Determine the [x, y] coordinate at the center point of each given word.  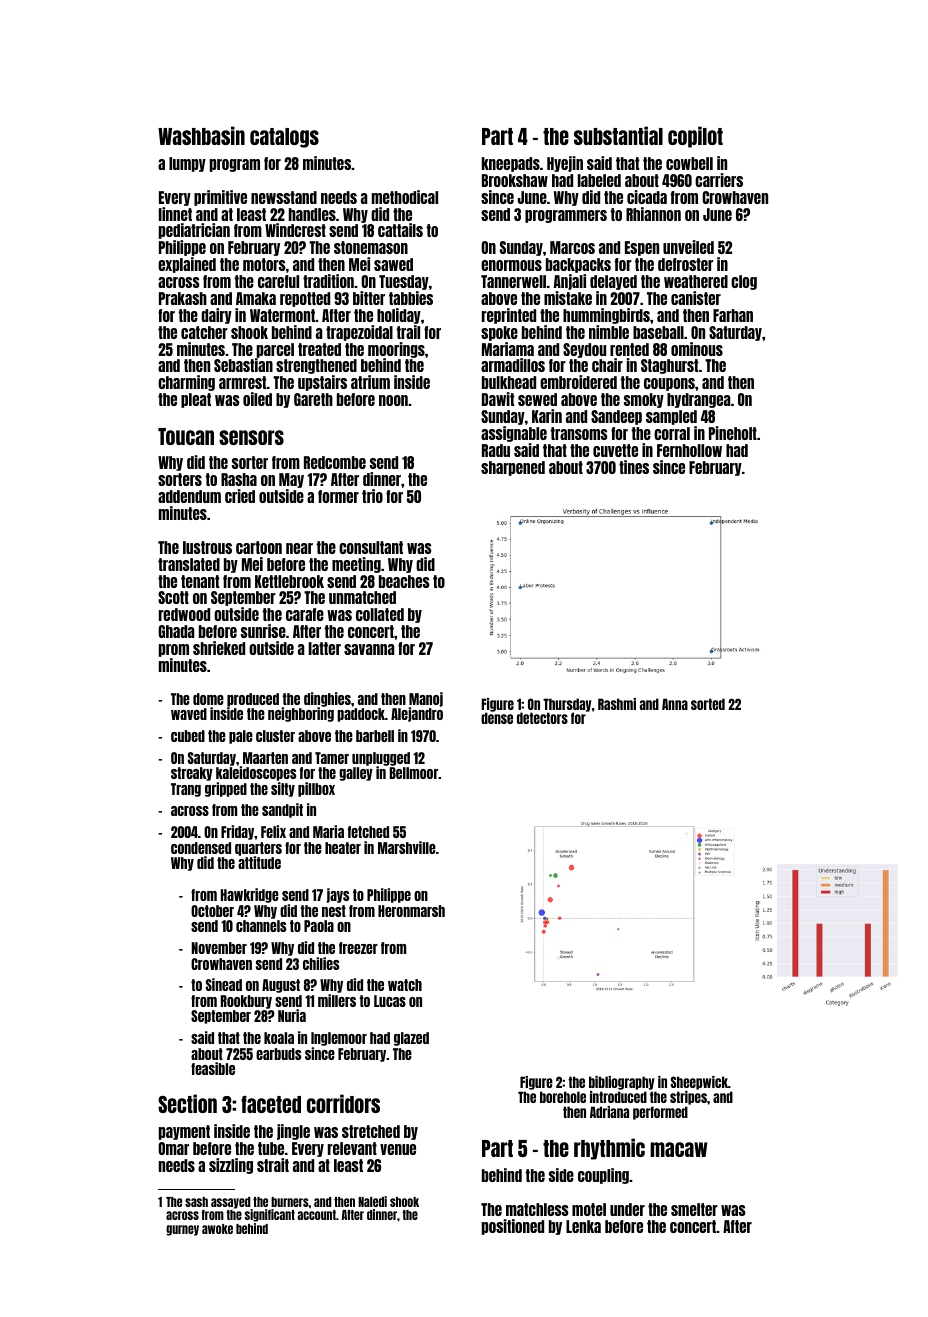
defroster [685, 264]
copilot [695, 137]
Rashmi [617, 704]
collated [380, 614]
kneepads [511, 164]
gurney [182, 1230]
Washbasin [201, 135]
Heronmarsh [411, 911]
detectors [542, 718]
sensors [251, 437]
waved [189, 714]
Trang [186, 790]
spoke [499, 333]
